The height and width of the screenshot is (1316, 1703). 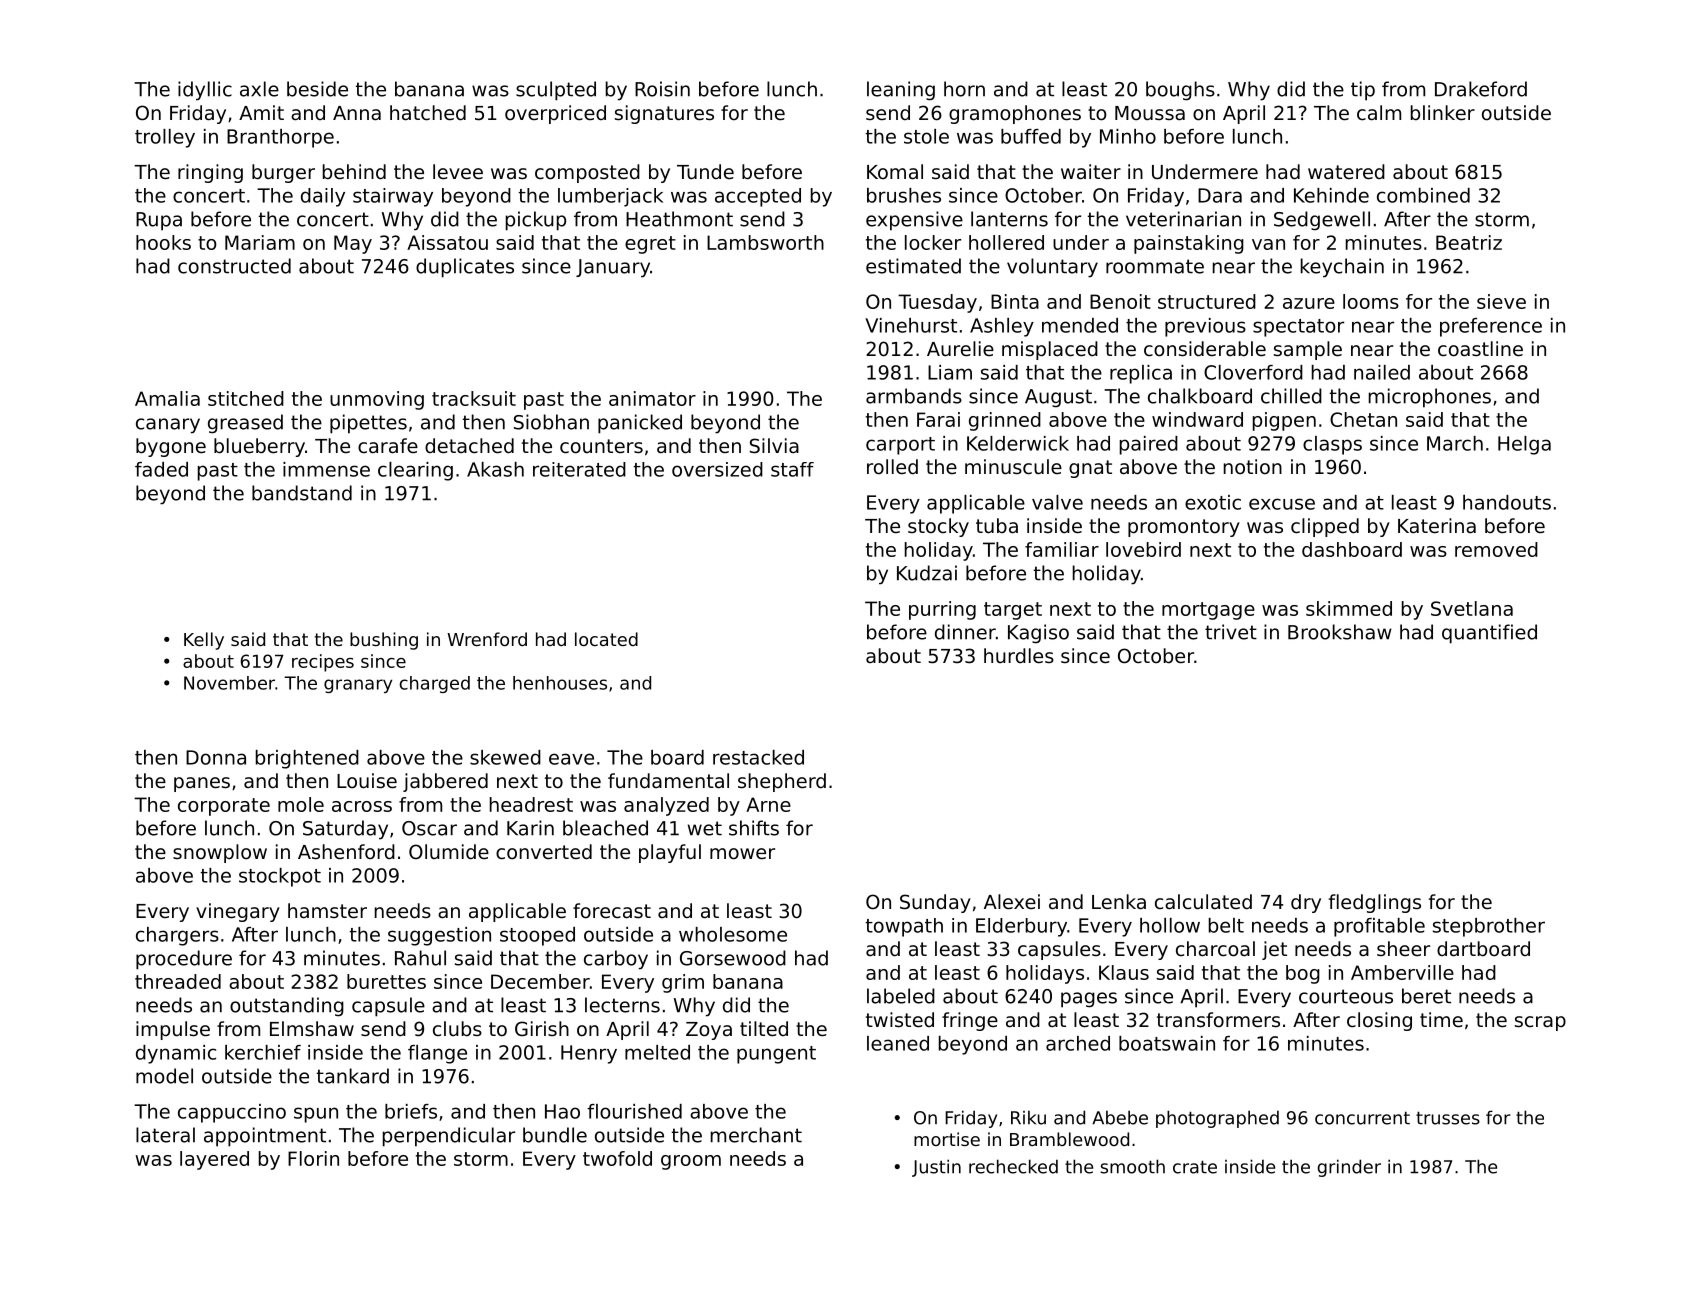 What do you see at coordinates (465, 268) in the screenshot?
I see `duplicates` at bounding box center [465, 268].
